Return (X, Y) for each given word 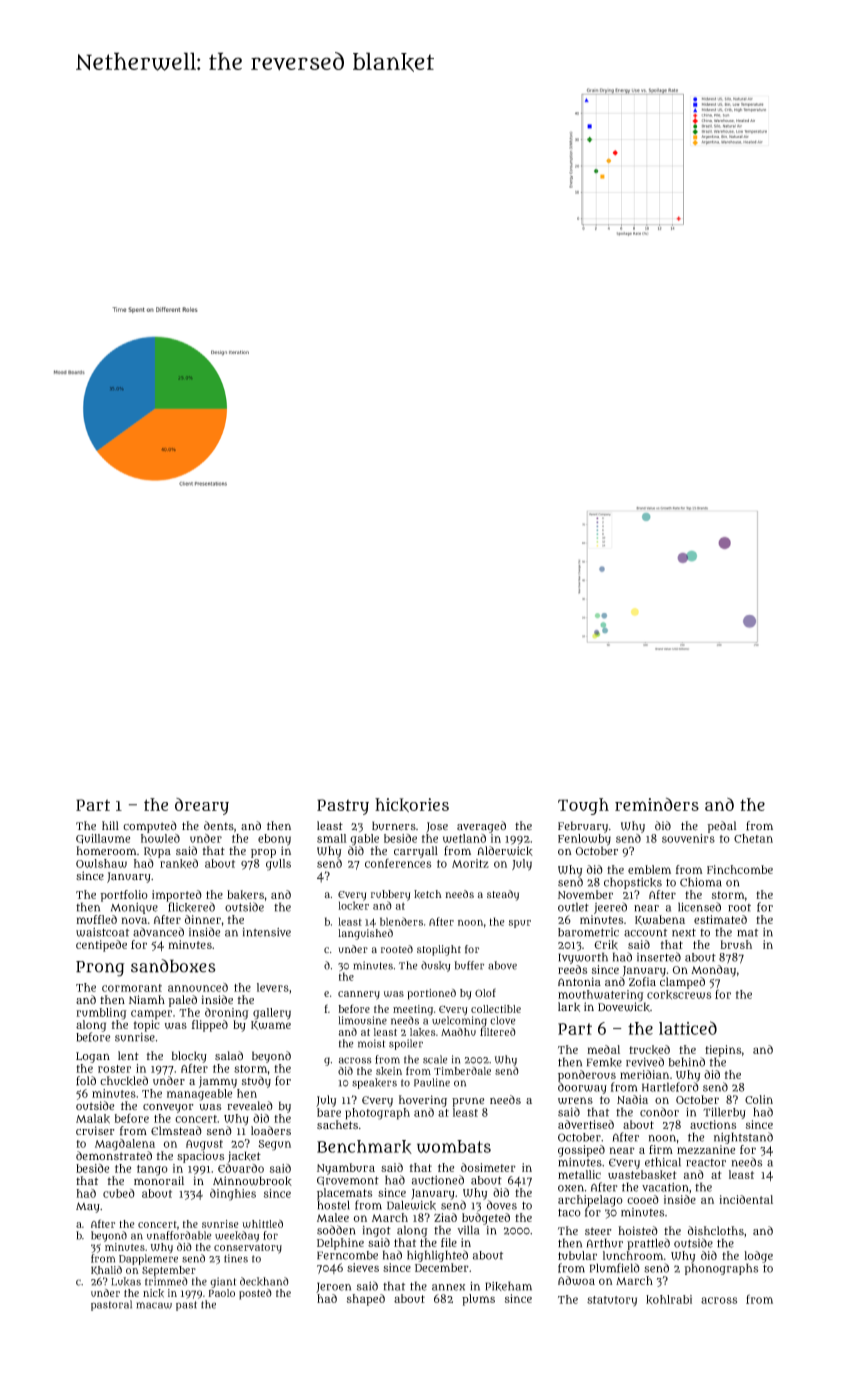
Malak (93, 1119)
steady (503, 895)
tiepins (723, 1051)
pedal (722, 827)
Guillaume (103, 839)
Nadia (632, 1099)
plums (478, 1300)
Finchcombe (740, 869)
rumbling (101, 1014)
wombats (454, 1146)
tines (236, 1258)
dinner (203, 919)
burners (394, 826)
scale (435, 1059)
